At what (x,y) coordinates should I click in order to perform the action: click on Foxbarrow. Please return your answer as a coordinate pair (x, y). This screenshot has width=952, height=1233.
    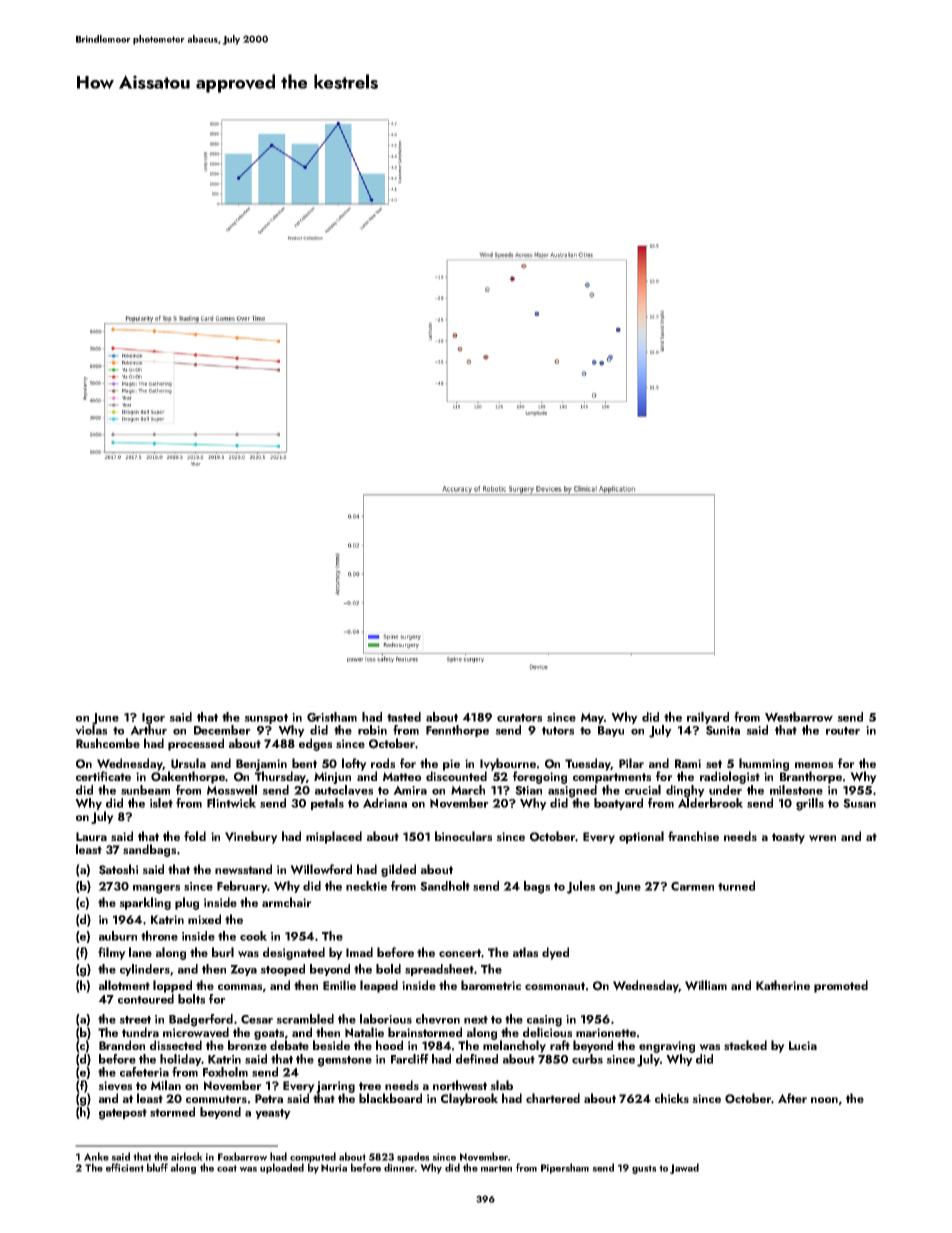
    Looking at the image, I should click on (242, 1156).
